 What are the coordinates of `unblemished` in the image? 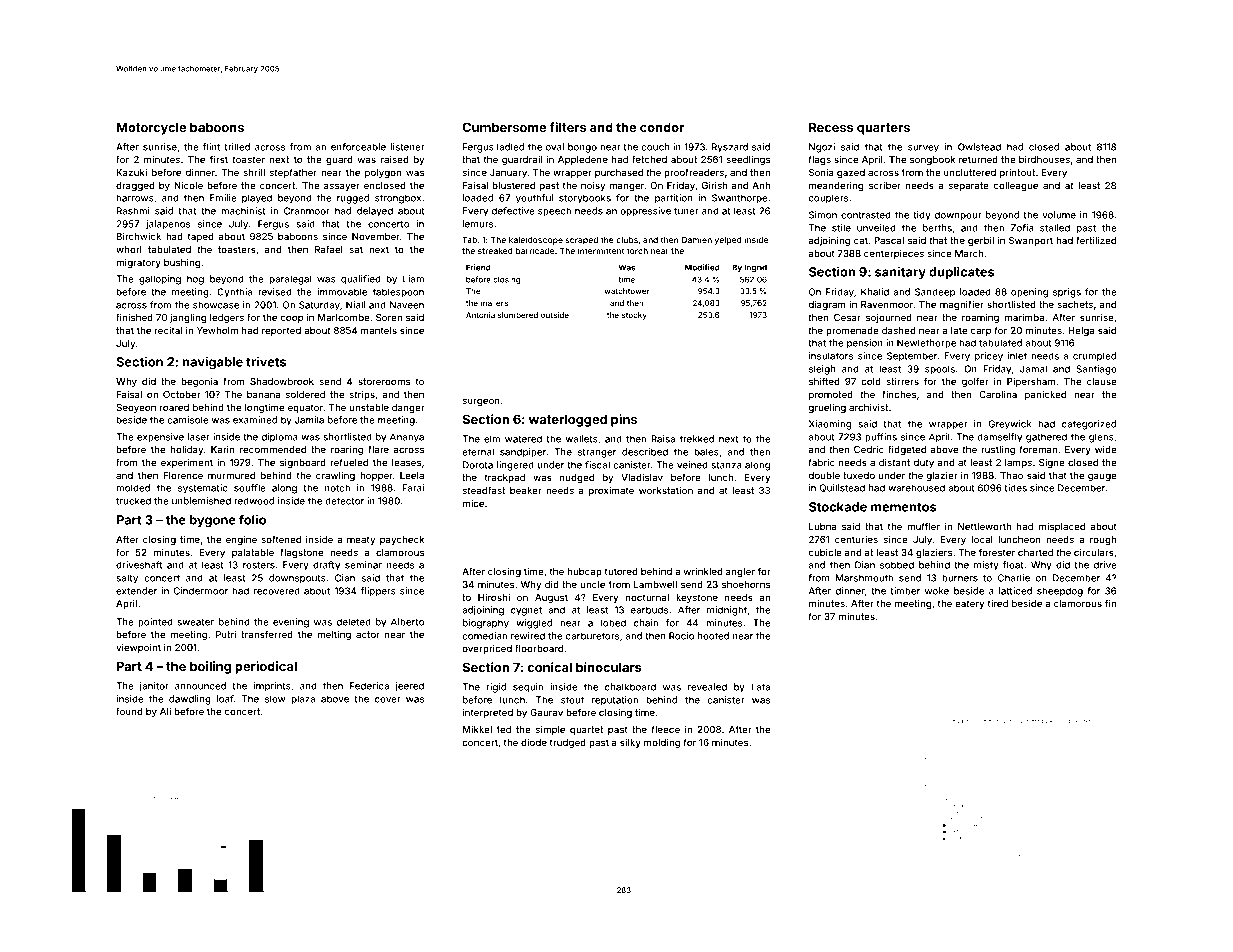 It's located at (201, 501).
